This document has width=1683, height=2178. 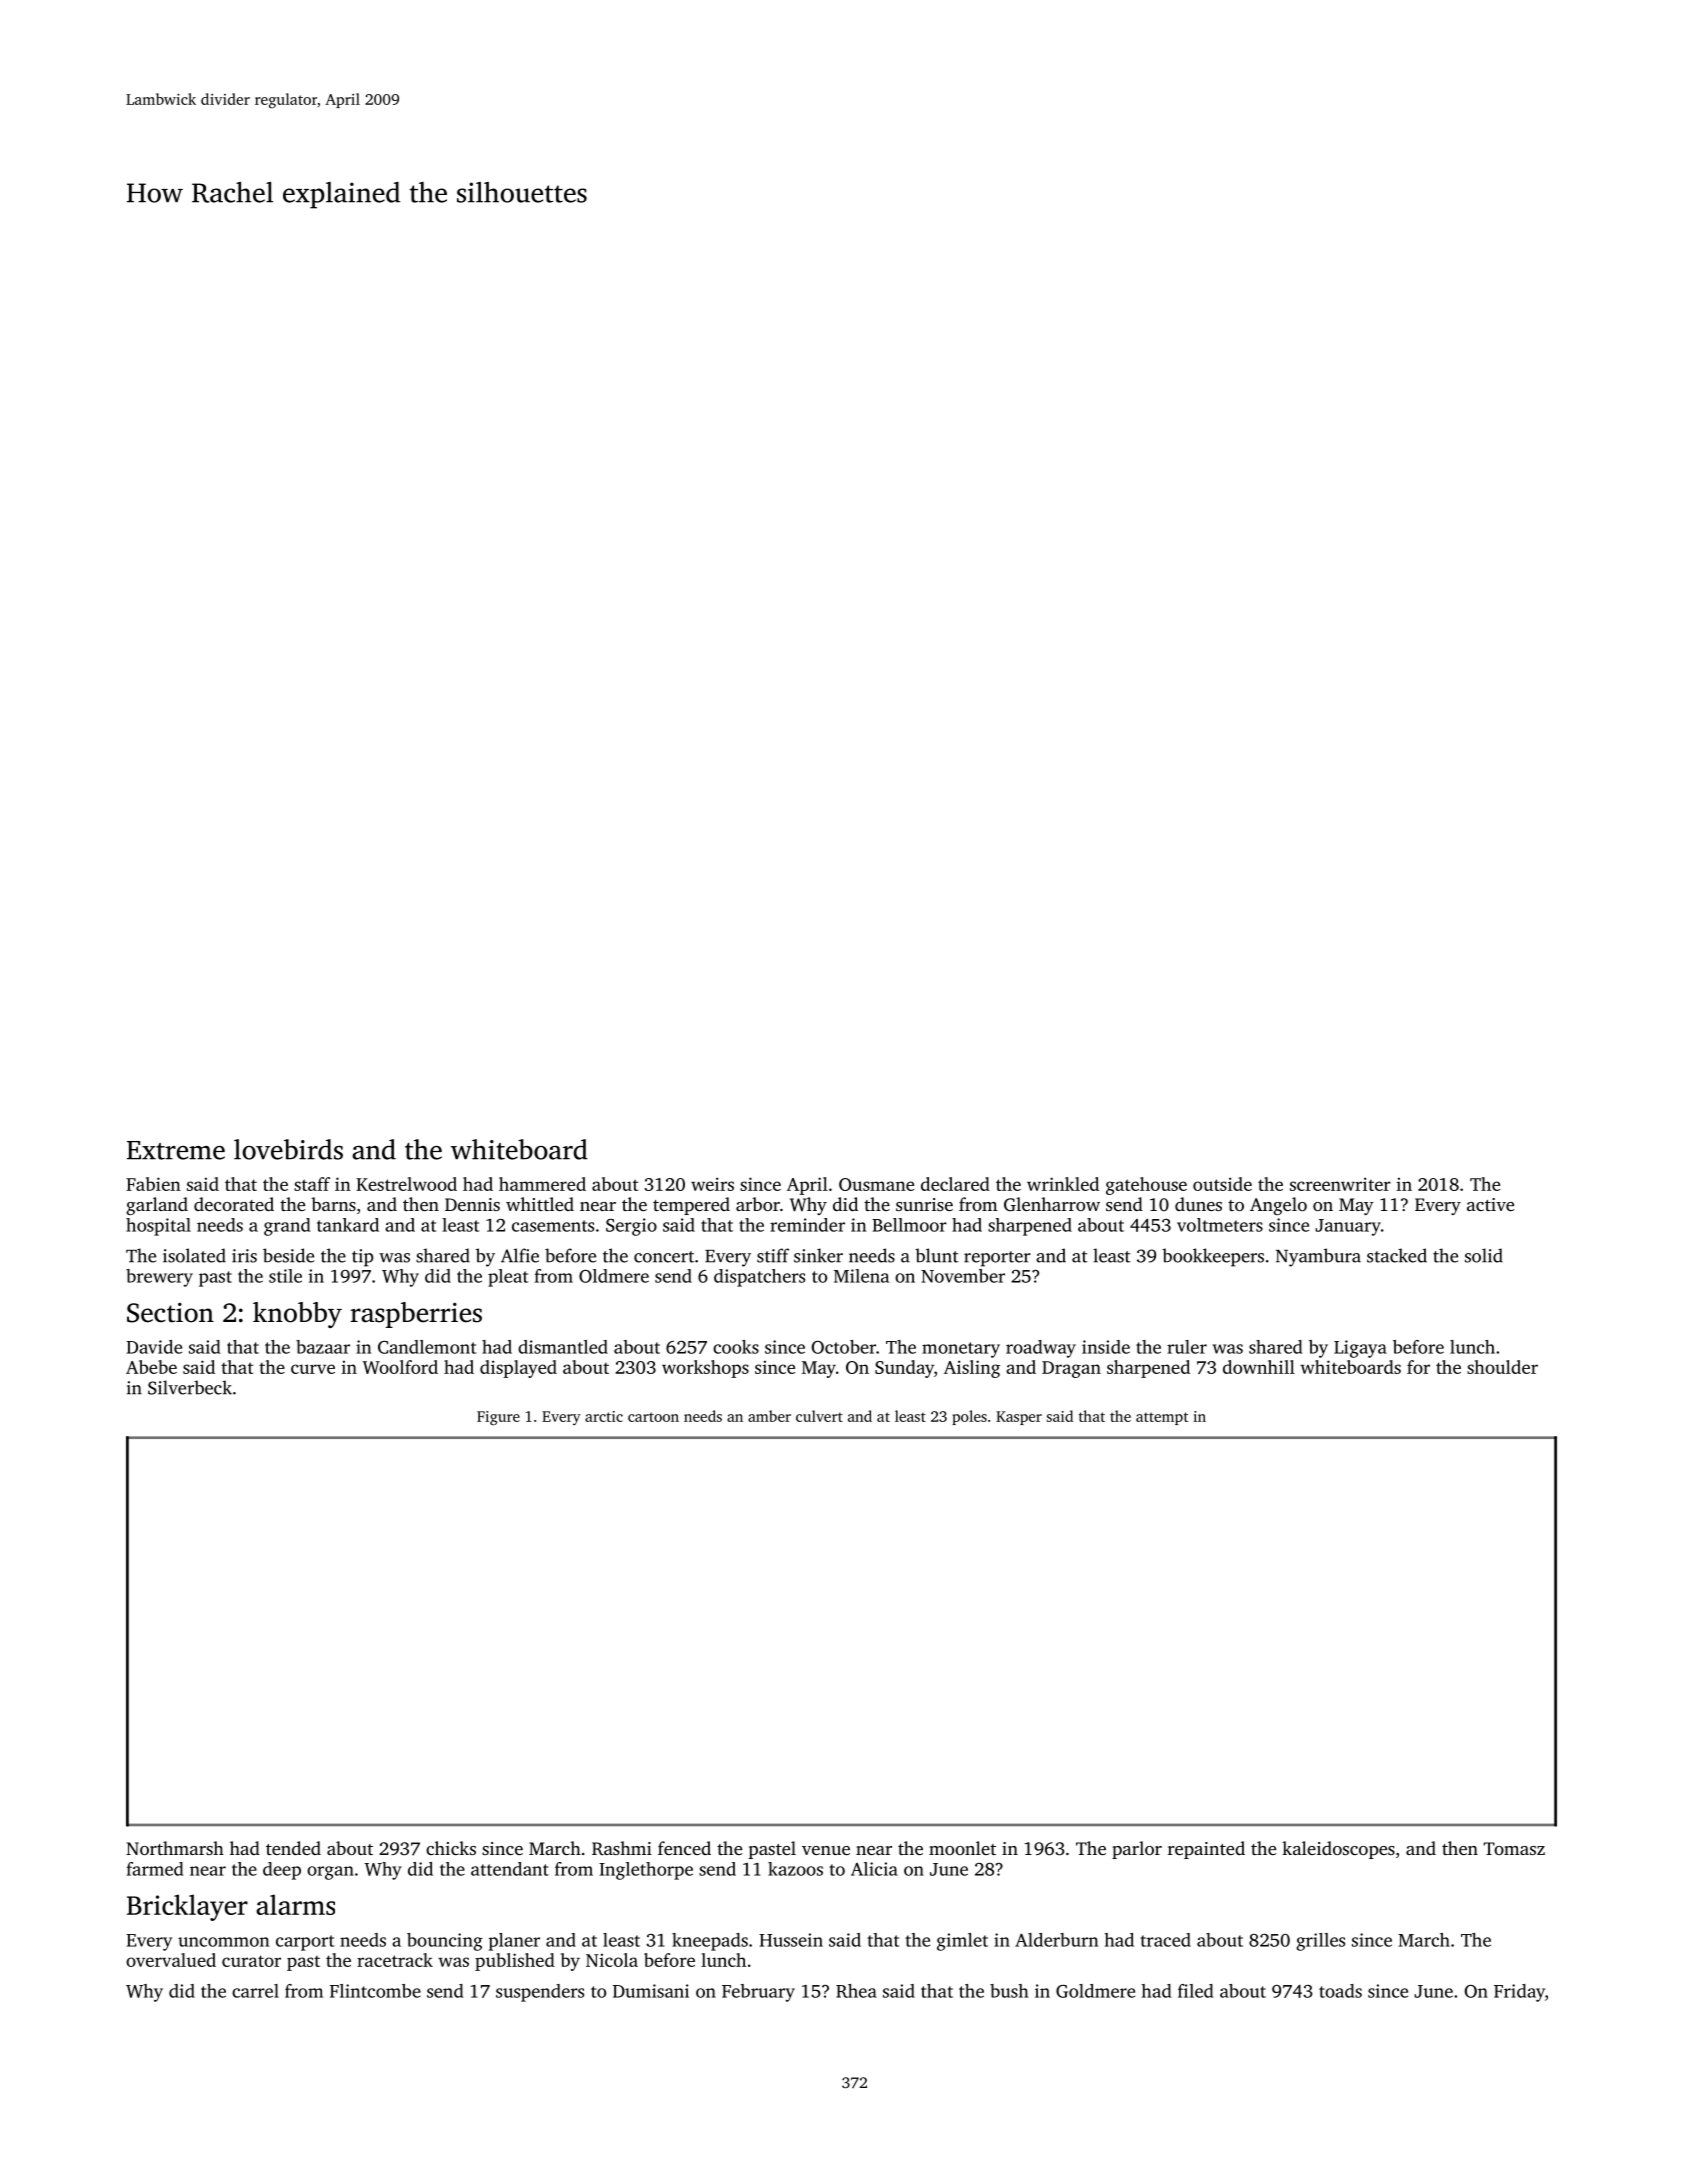 What do you see at coordinates (1514, 1848) in the document?
I see `Tomasz` at bounding box center [1514, 1848].
